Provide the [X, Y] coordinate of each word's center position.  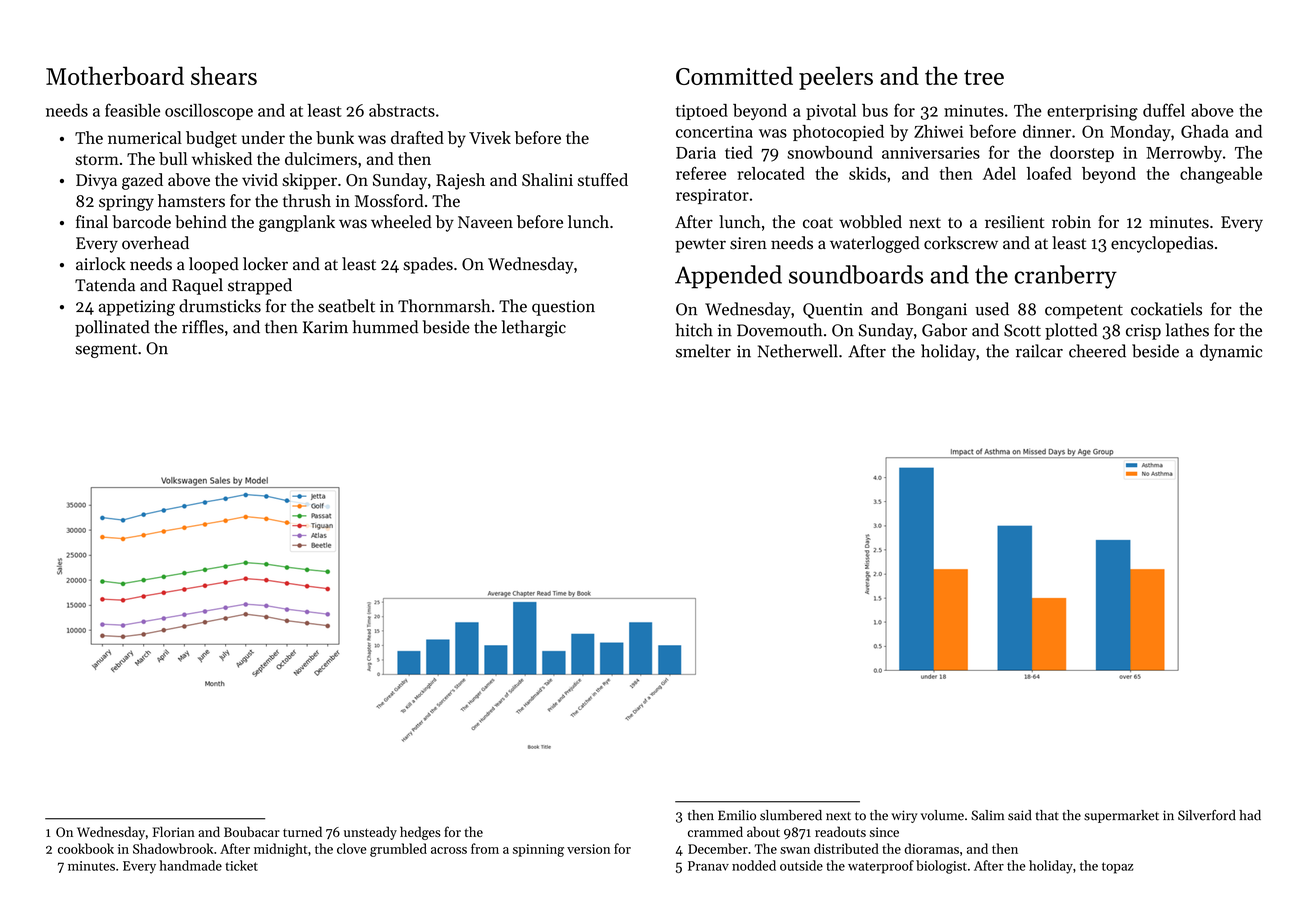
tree [984, 77]
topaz [1117, 868]
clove [352, 848]
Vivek [490, 137]
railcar [1039, 351]
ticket [241, 865]
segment [106, 351]
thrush [307, 200]
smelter [703, 351]
